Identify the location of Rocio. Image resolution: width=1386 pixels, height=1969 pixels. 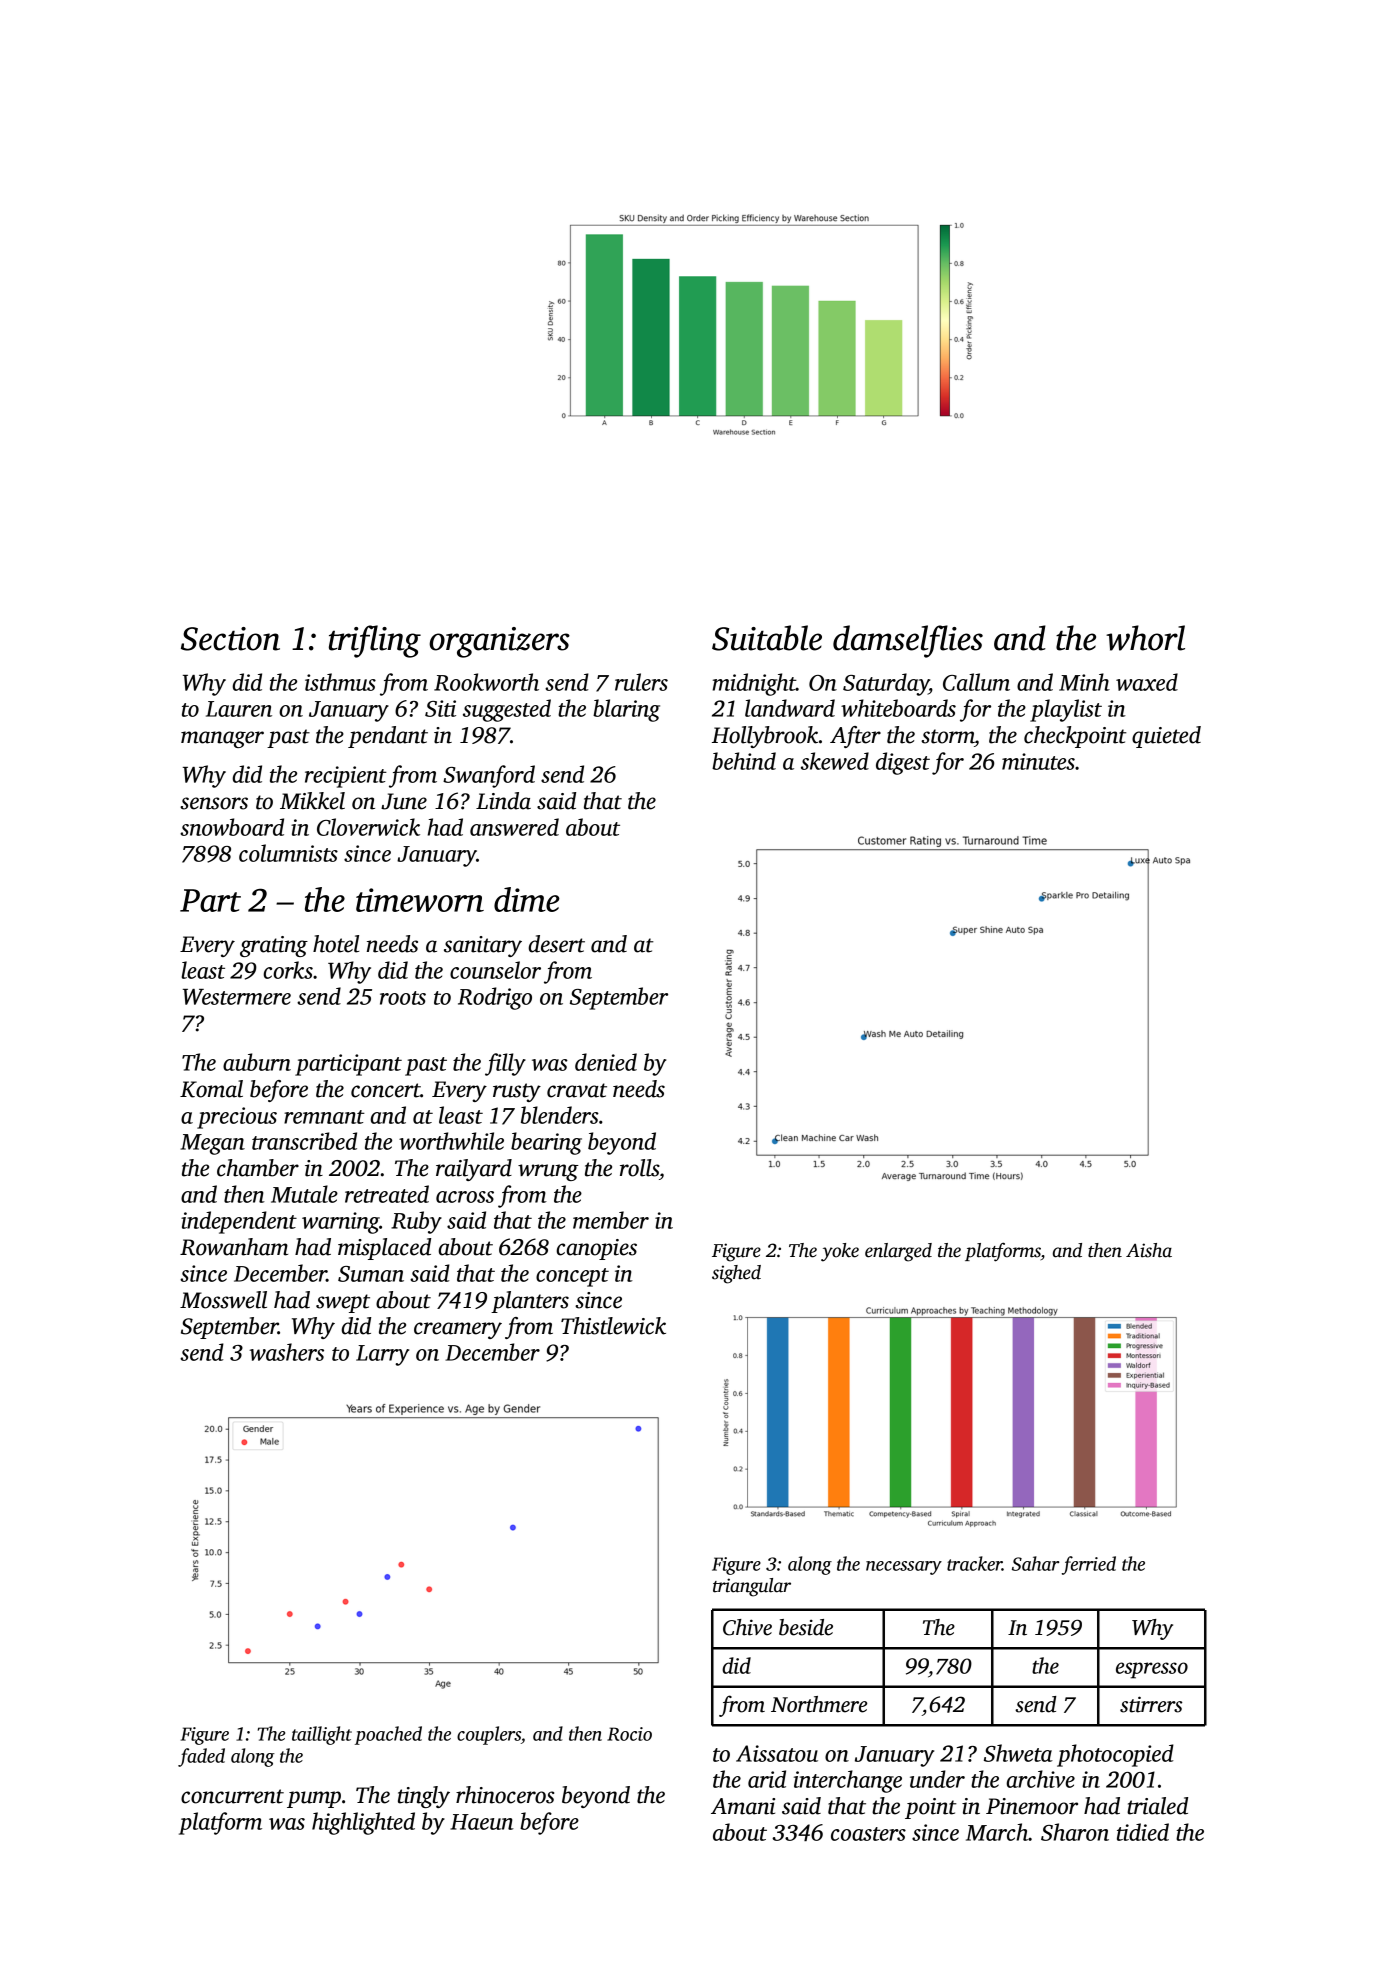
(629, 1734).
